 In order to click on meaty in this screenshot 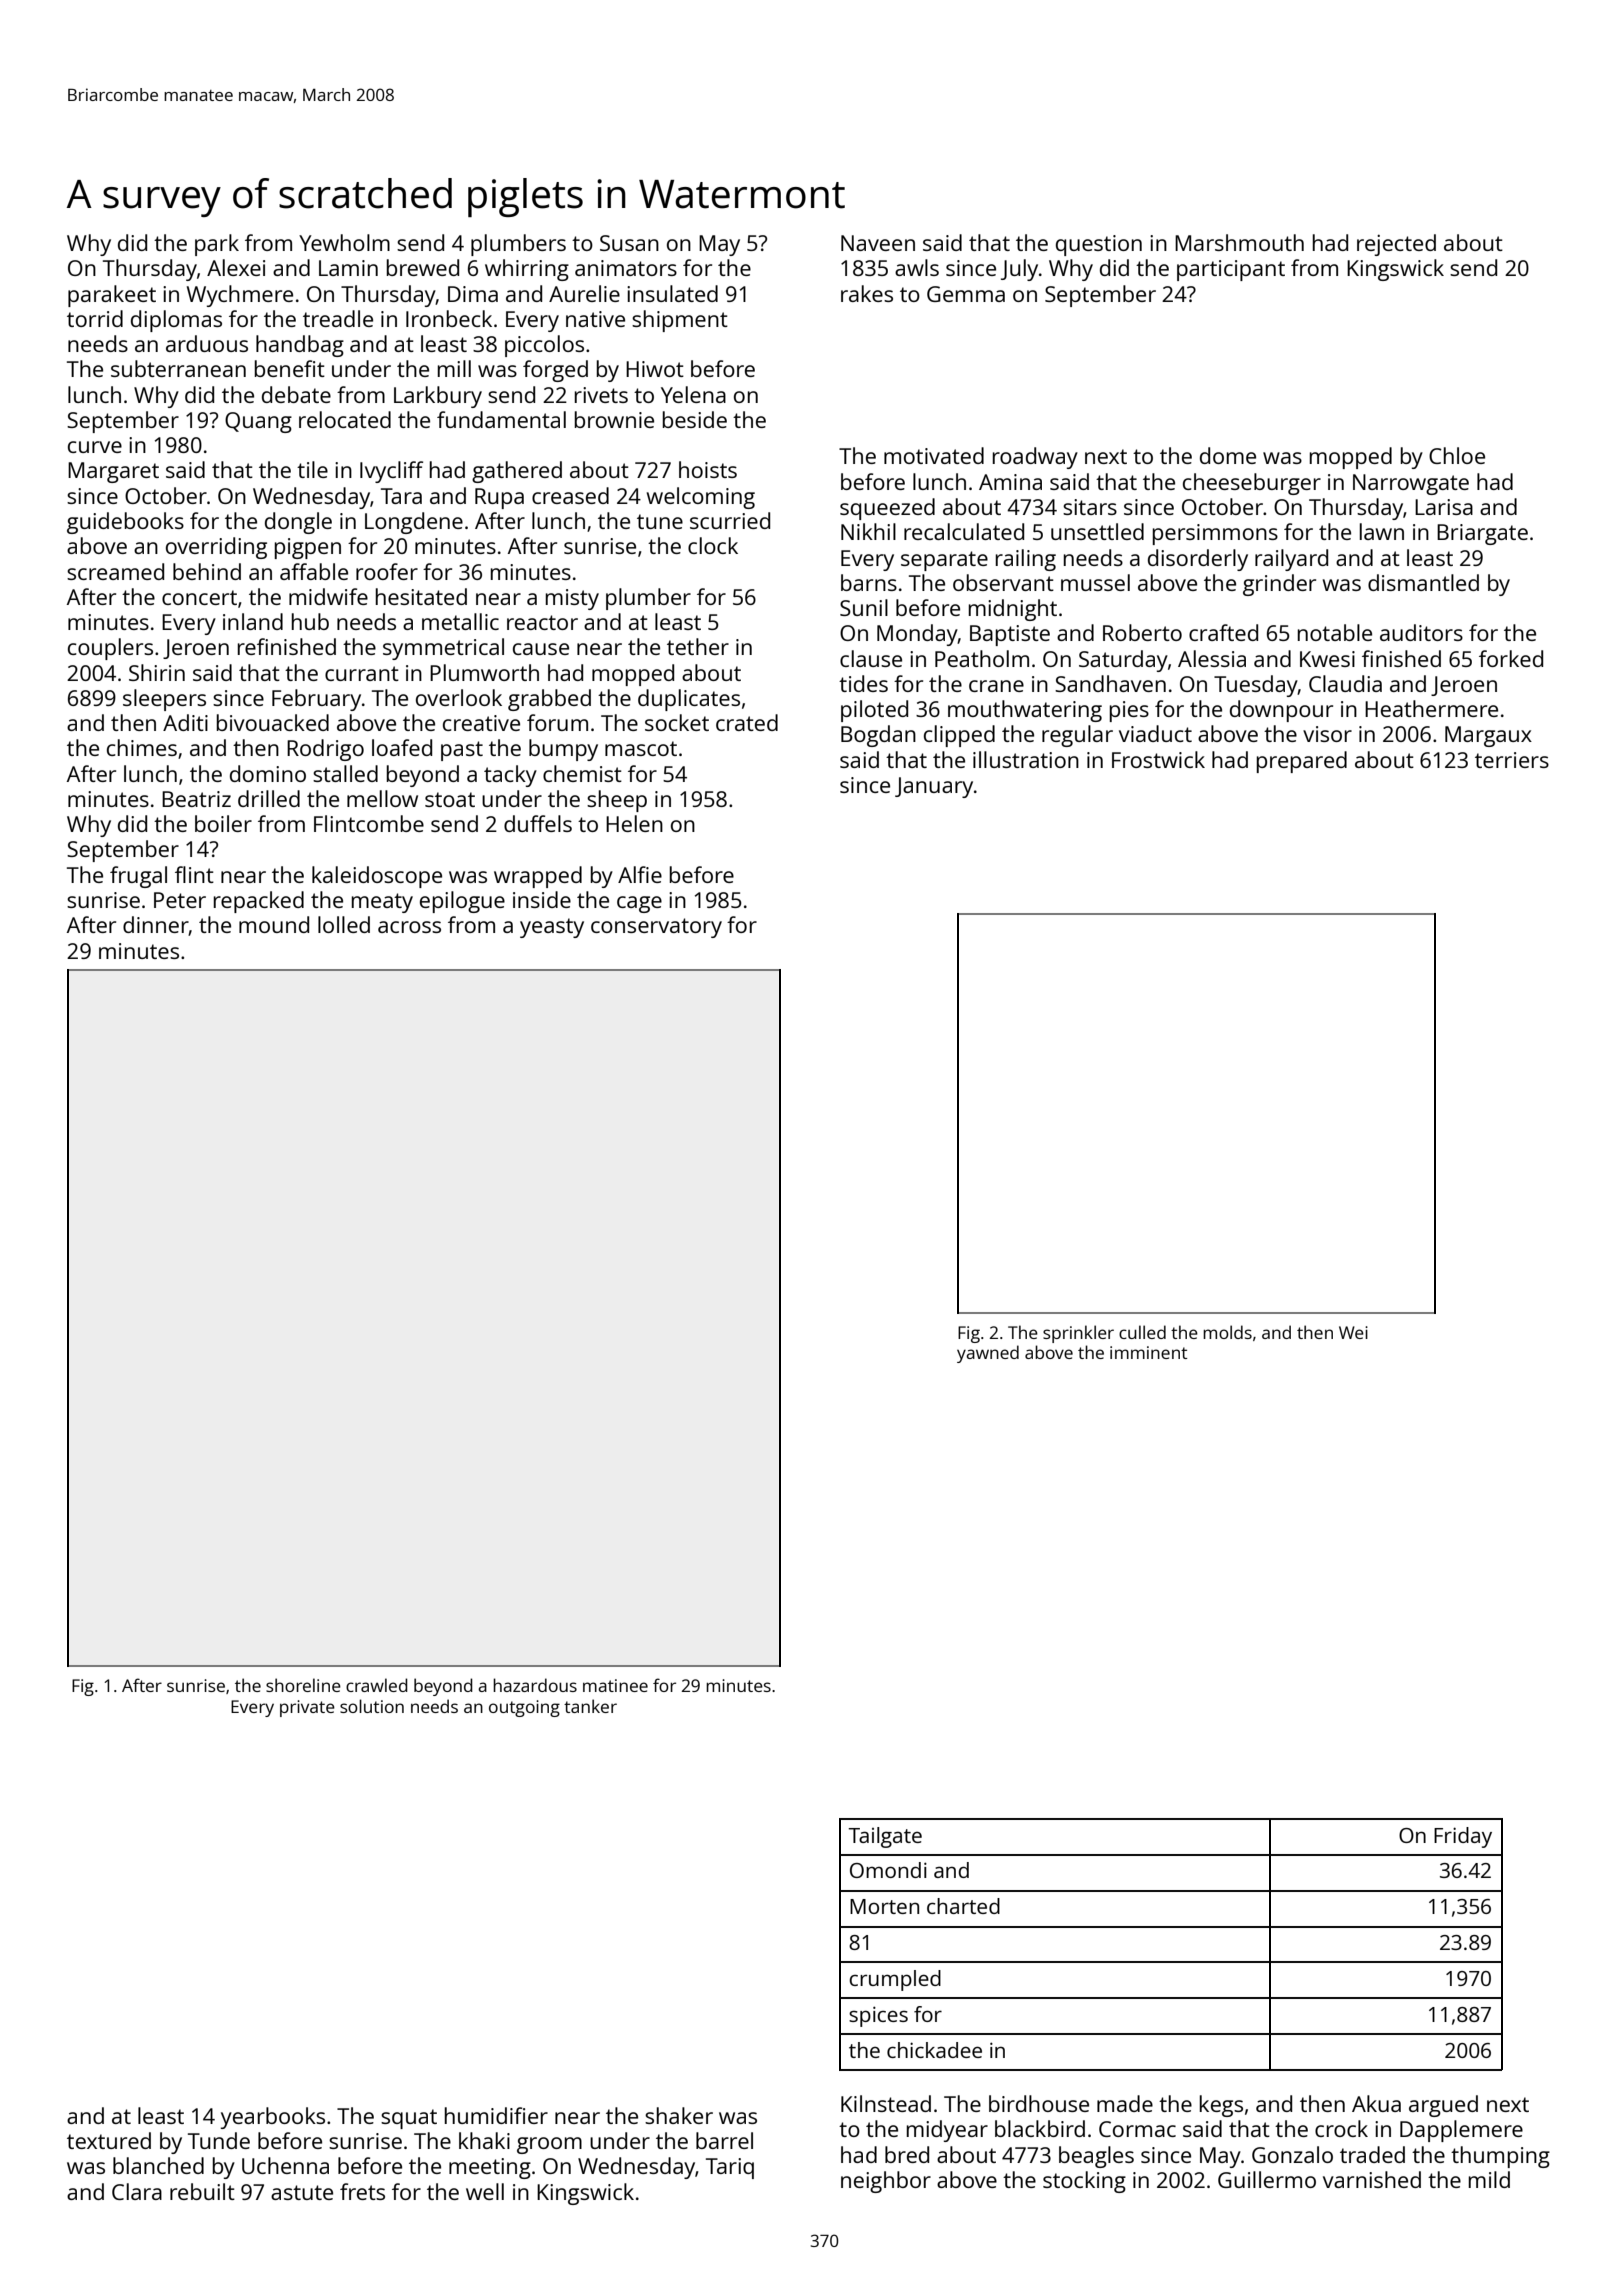, I will do `click(382, 903)`.
